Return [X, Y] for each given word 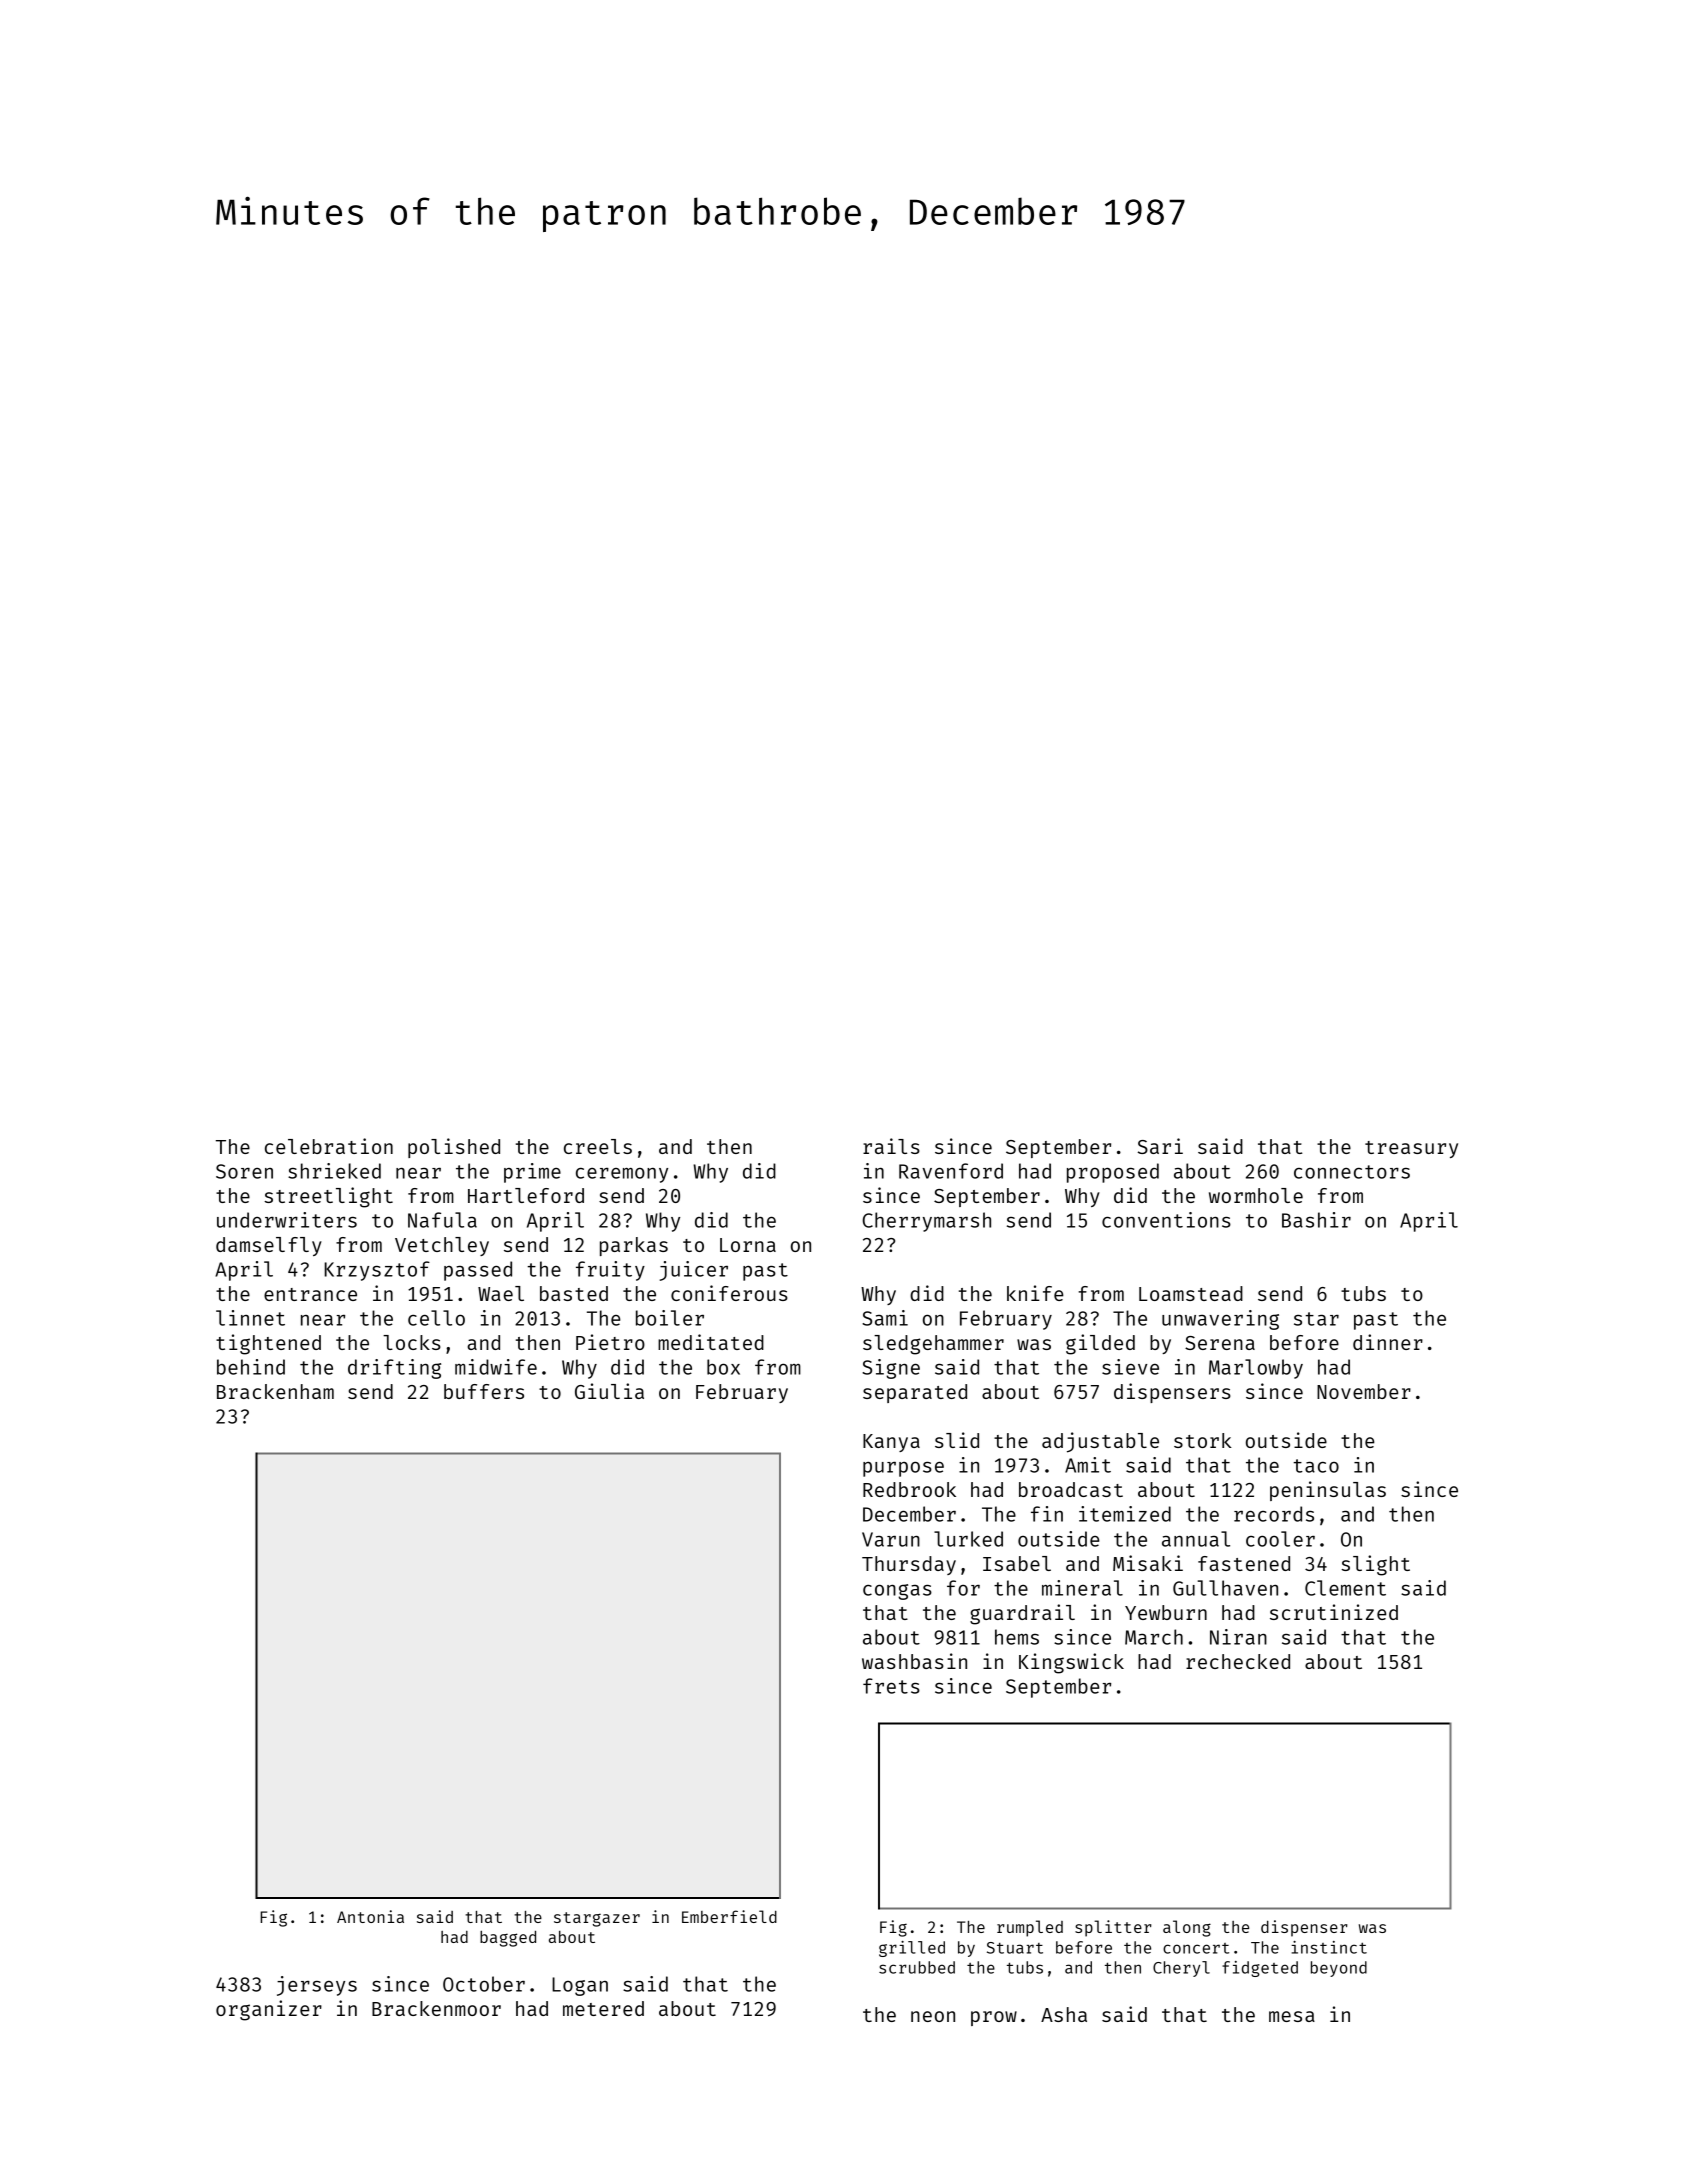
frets [891, 1686]
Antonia [370, 1916]
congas [897, 1592]
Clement [1345, 1588]
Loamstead [1191, 1293]
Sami [885, 1318]
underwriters [287, 1220]
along [1187, 1928]
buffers [484, 1391]
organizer [269, 2010]
